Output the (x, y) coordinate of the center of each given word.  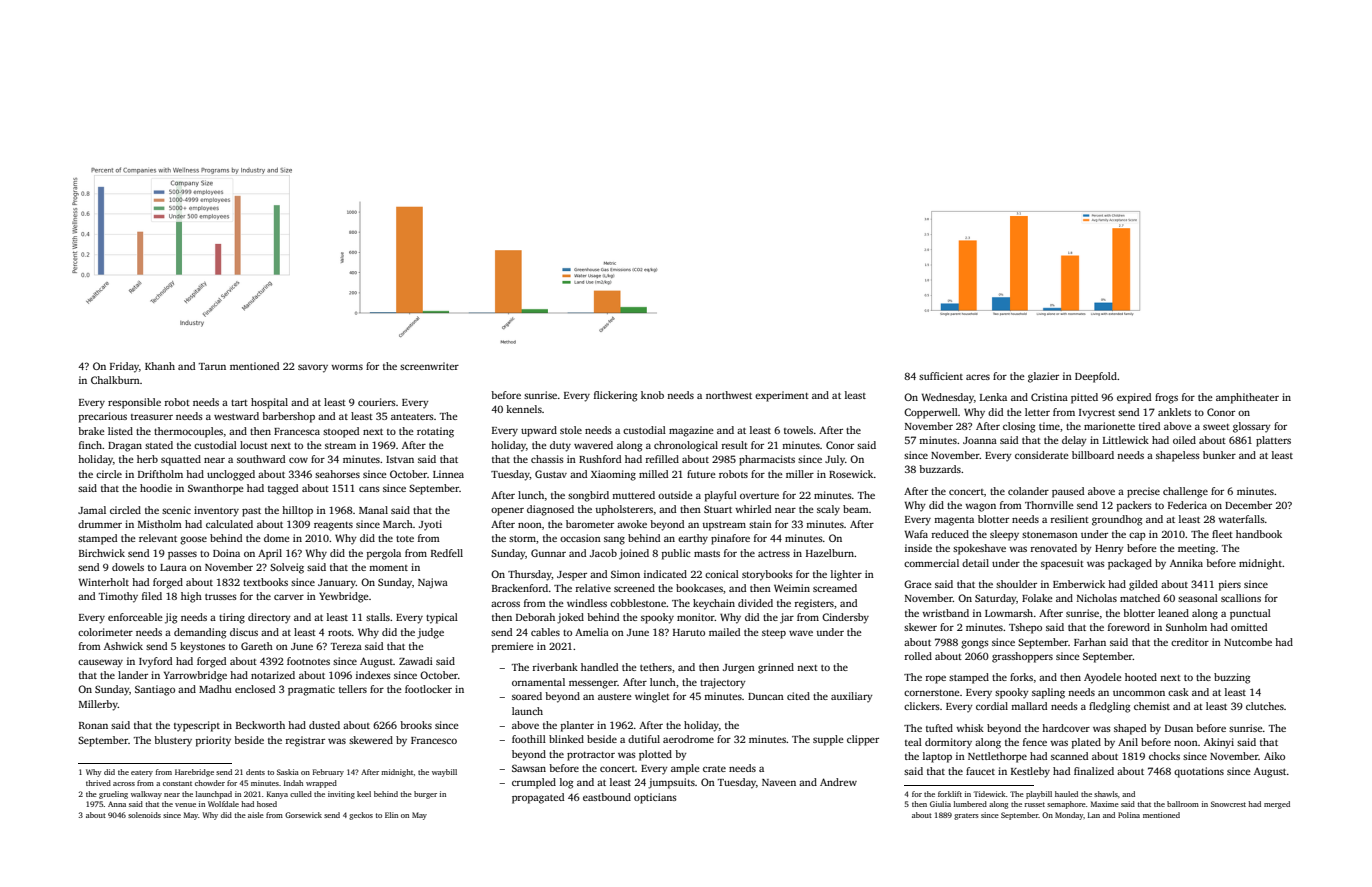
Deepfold (1096, 377)
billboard (1093, 455)
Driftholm (160, 474)
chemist (1152, 706)
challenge (1185, 492)
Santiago (155, 690)
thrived (98, 783)
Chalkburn (115, 380)
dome (276, 538)
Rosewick (851, 474)
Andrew (838, 782)
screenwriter (429, 366)
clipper (863, 740)
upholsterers (624, 510)
